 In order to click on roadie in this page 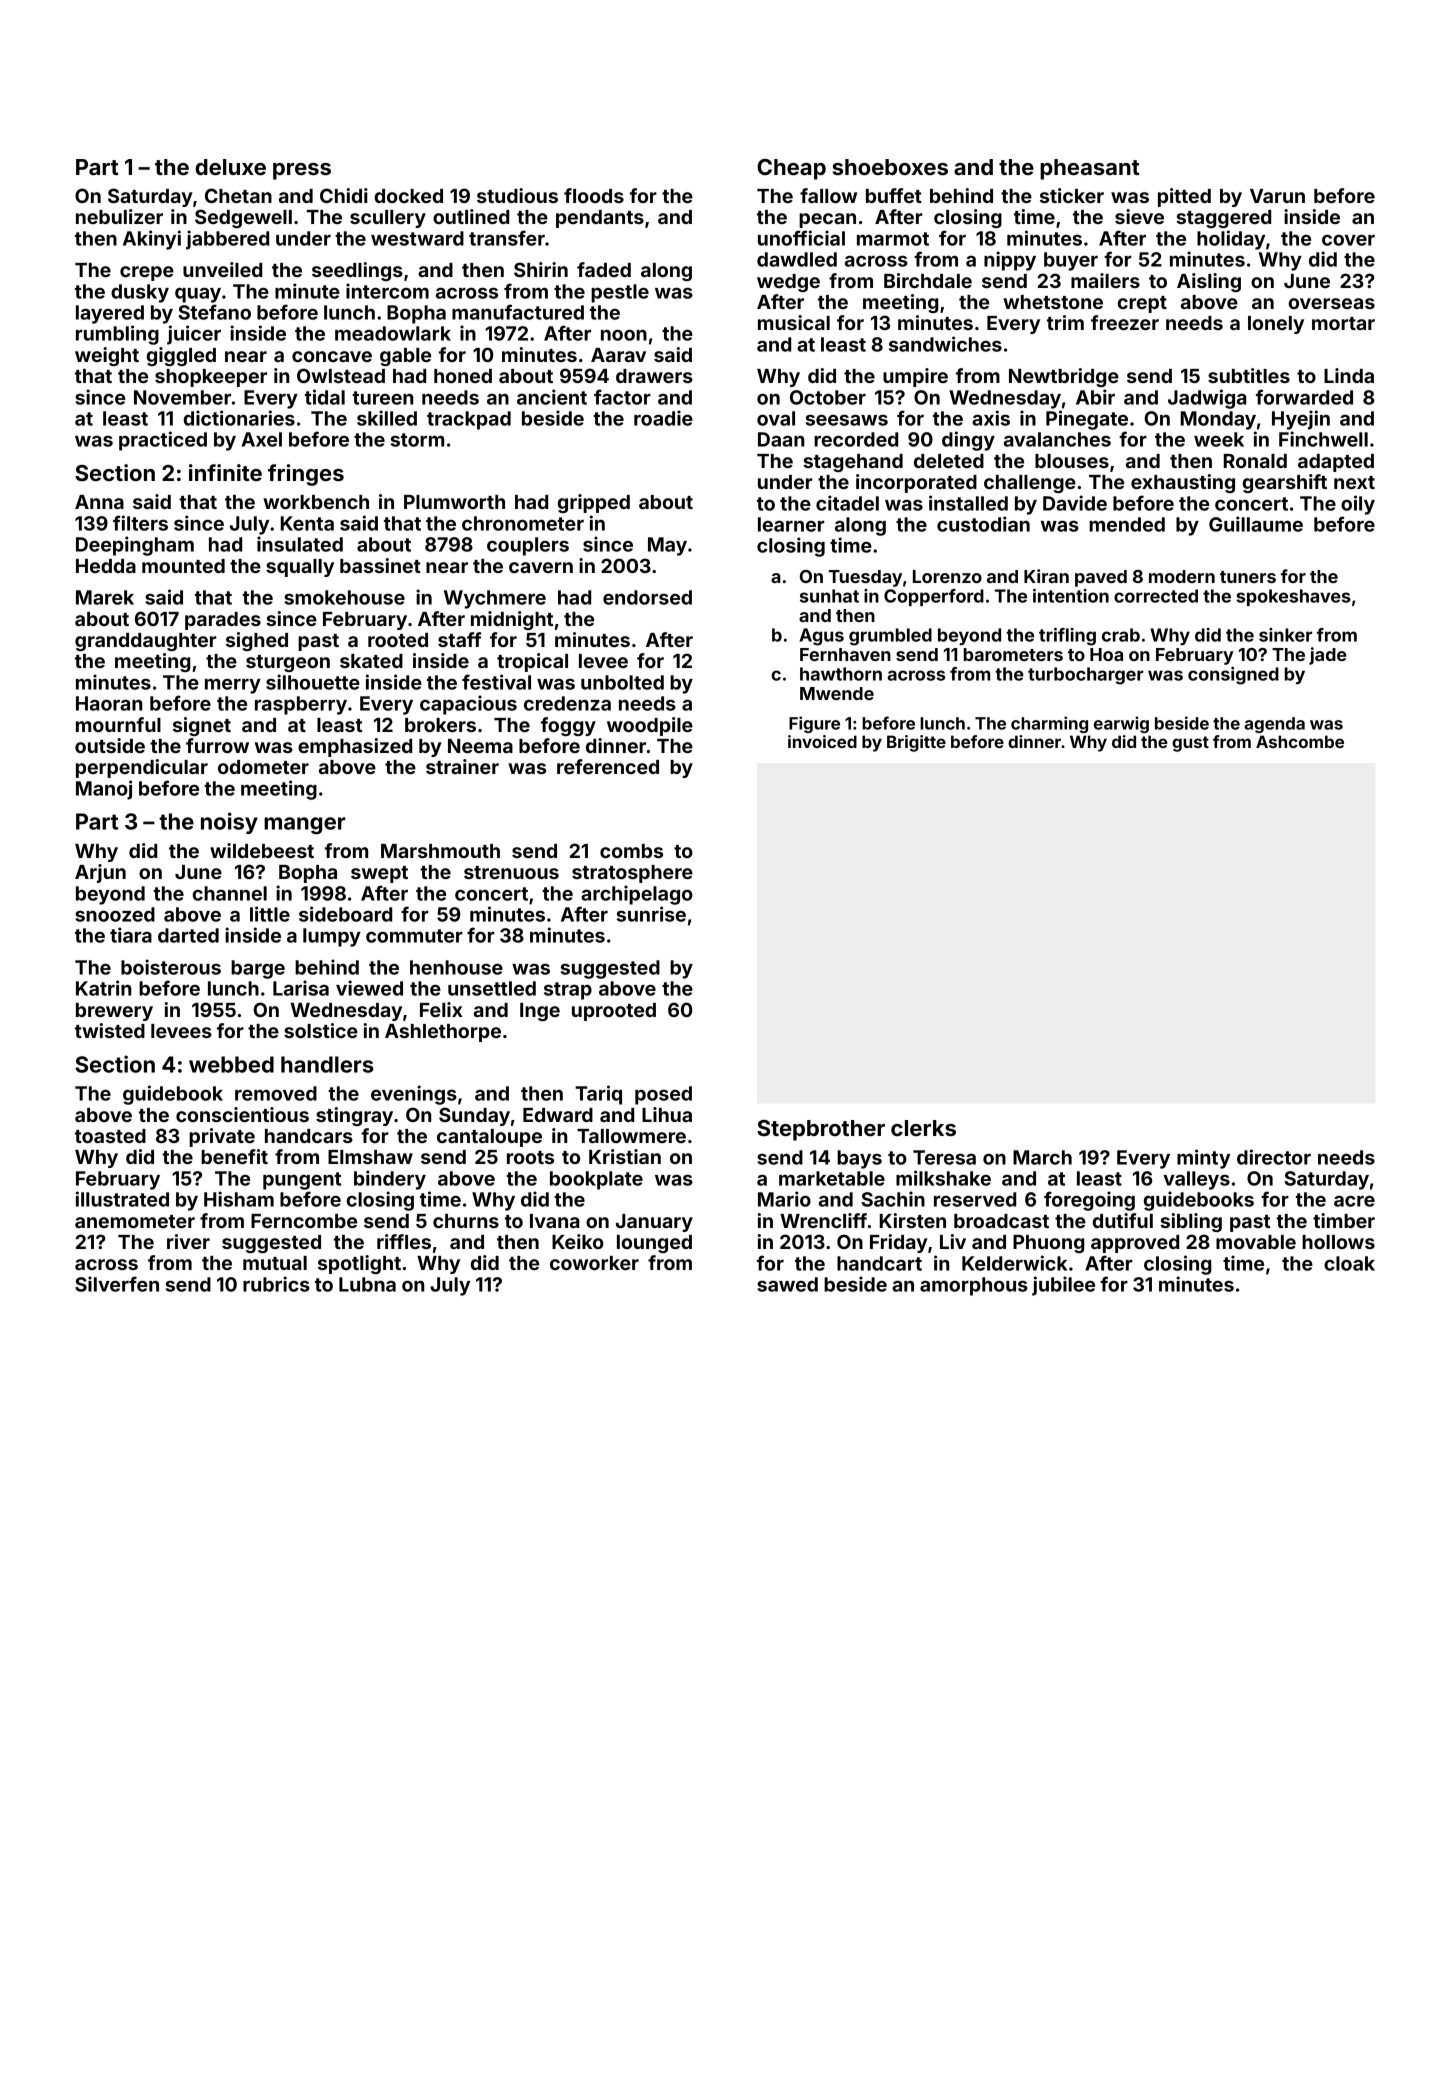, I will do `click(663, 418)`.
